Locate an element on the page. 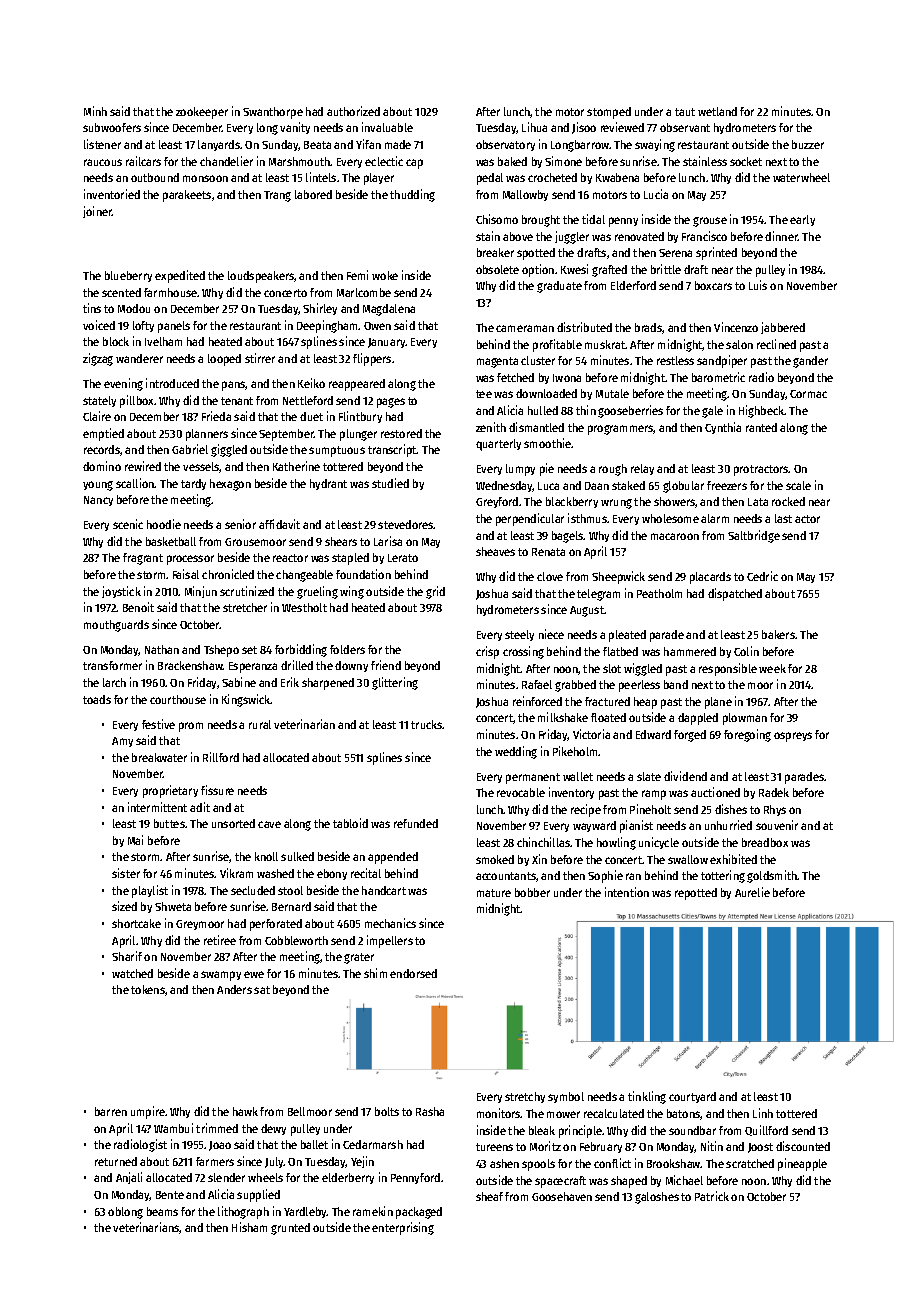 This document has width=924, height=1308. Magdalena is located at coordinates (389, 310).
